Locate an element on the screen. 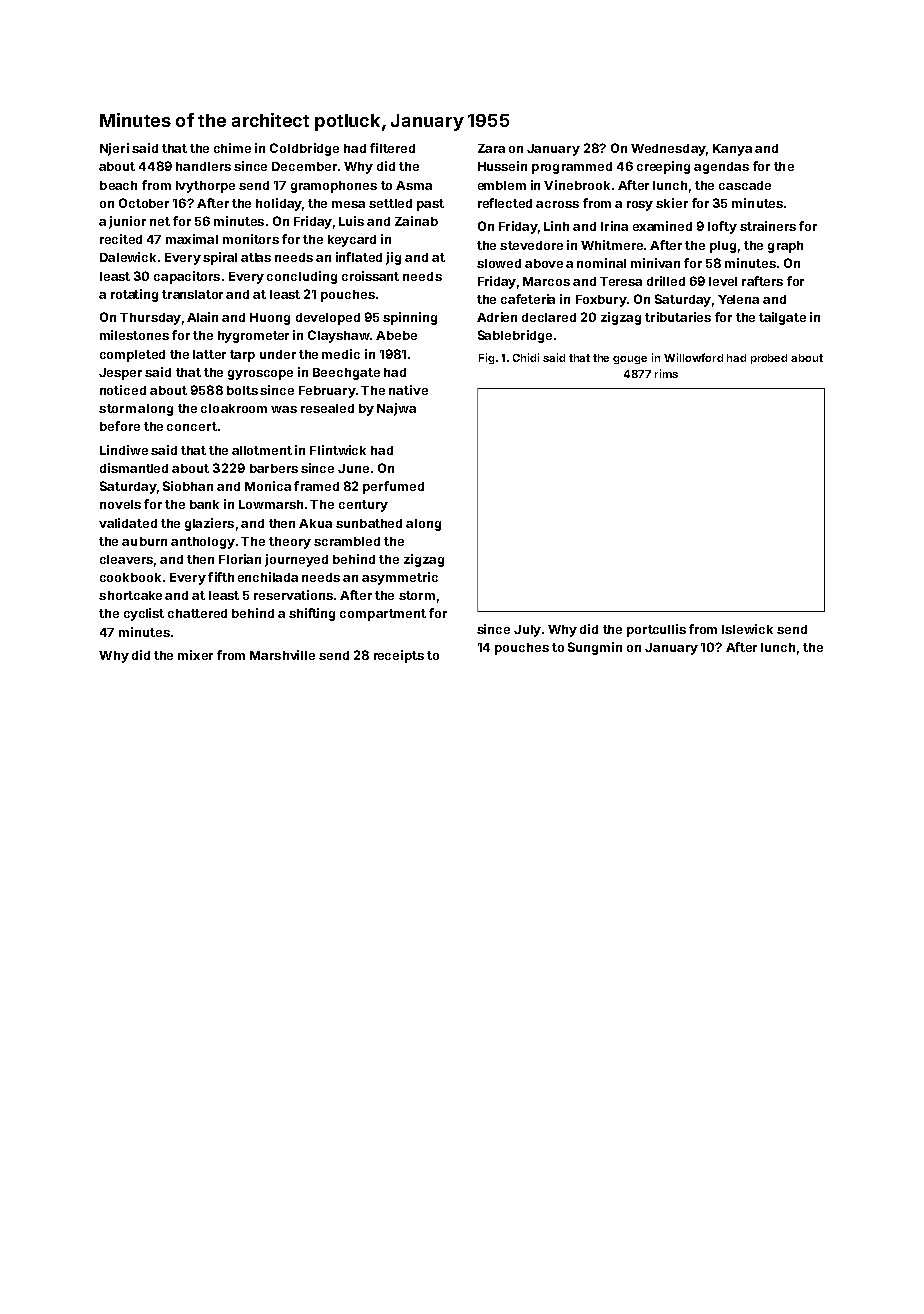  croissant is located at coordinates (370, 276).
